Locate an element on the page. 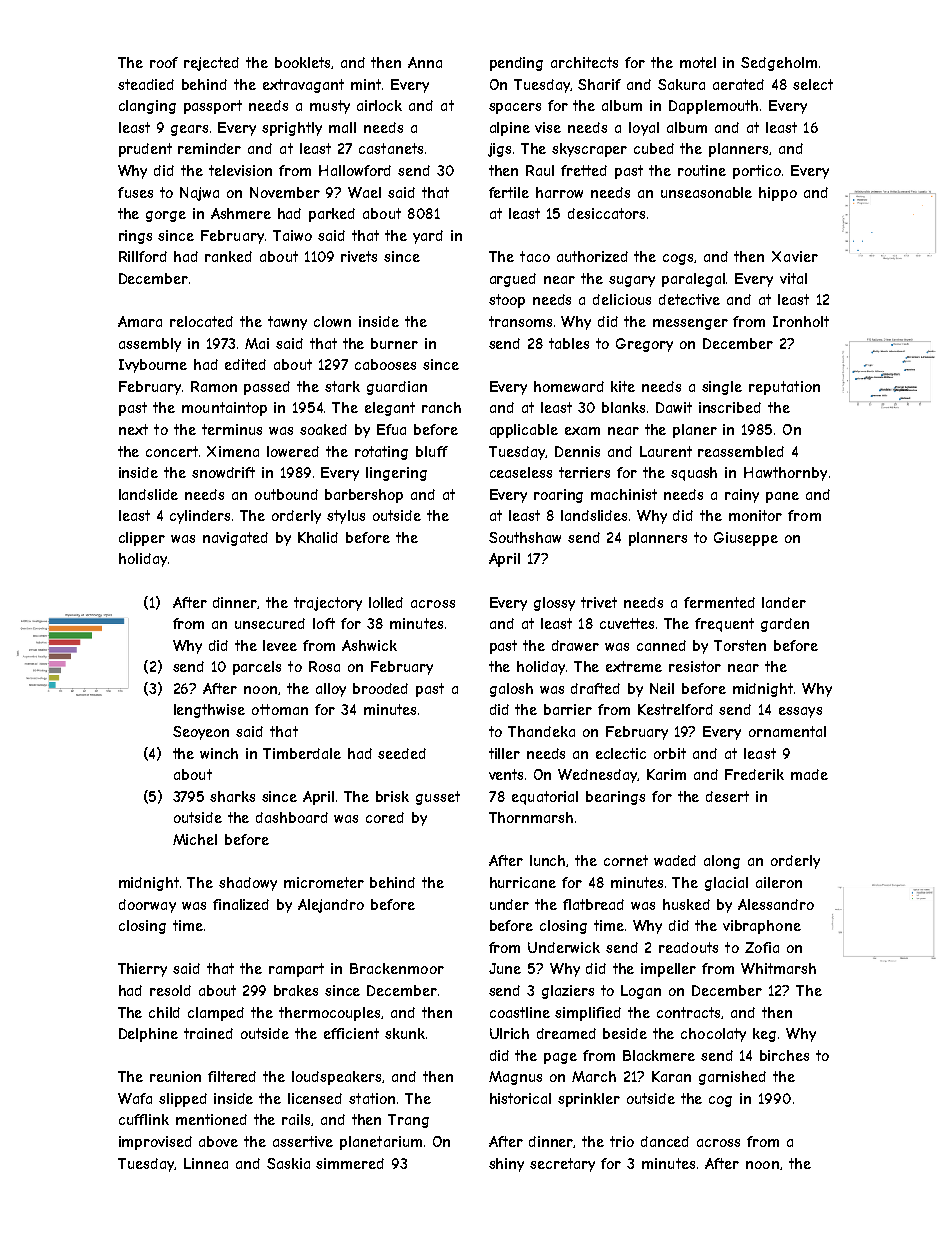 Image resolution: width=952 pixels, height=1233 pixels. Sedgeholm is located at coordinates (779, 64).
